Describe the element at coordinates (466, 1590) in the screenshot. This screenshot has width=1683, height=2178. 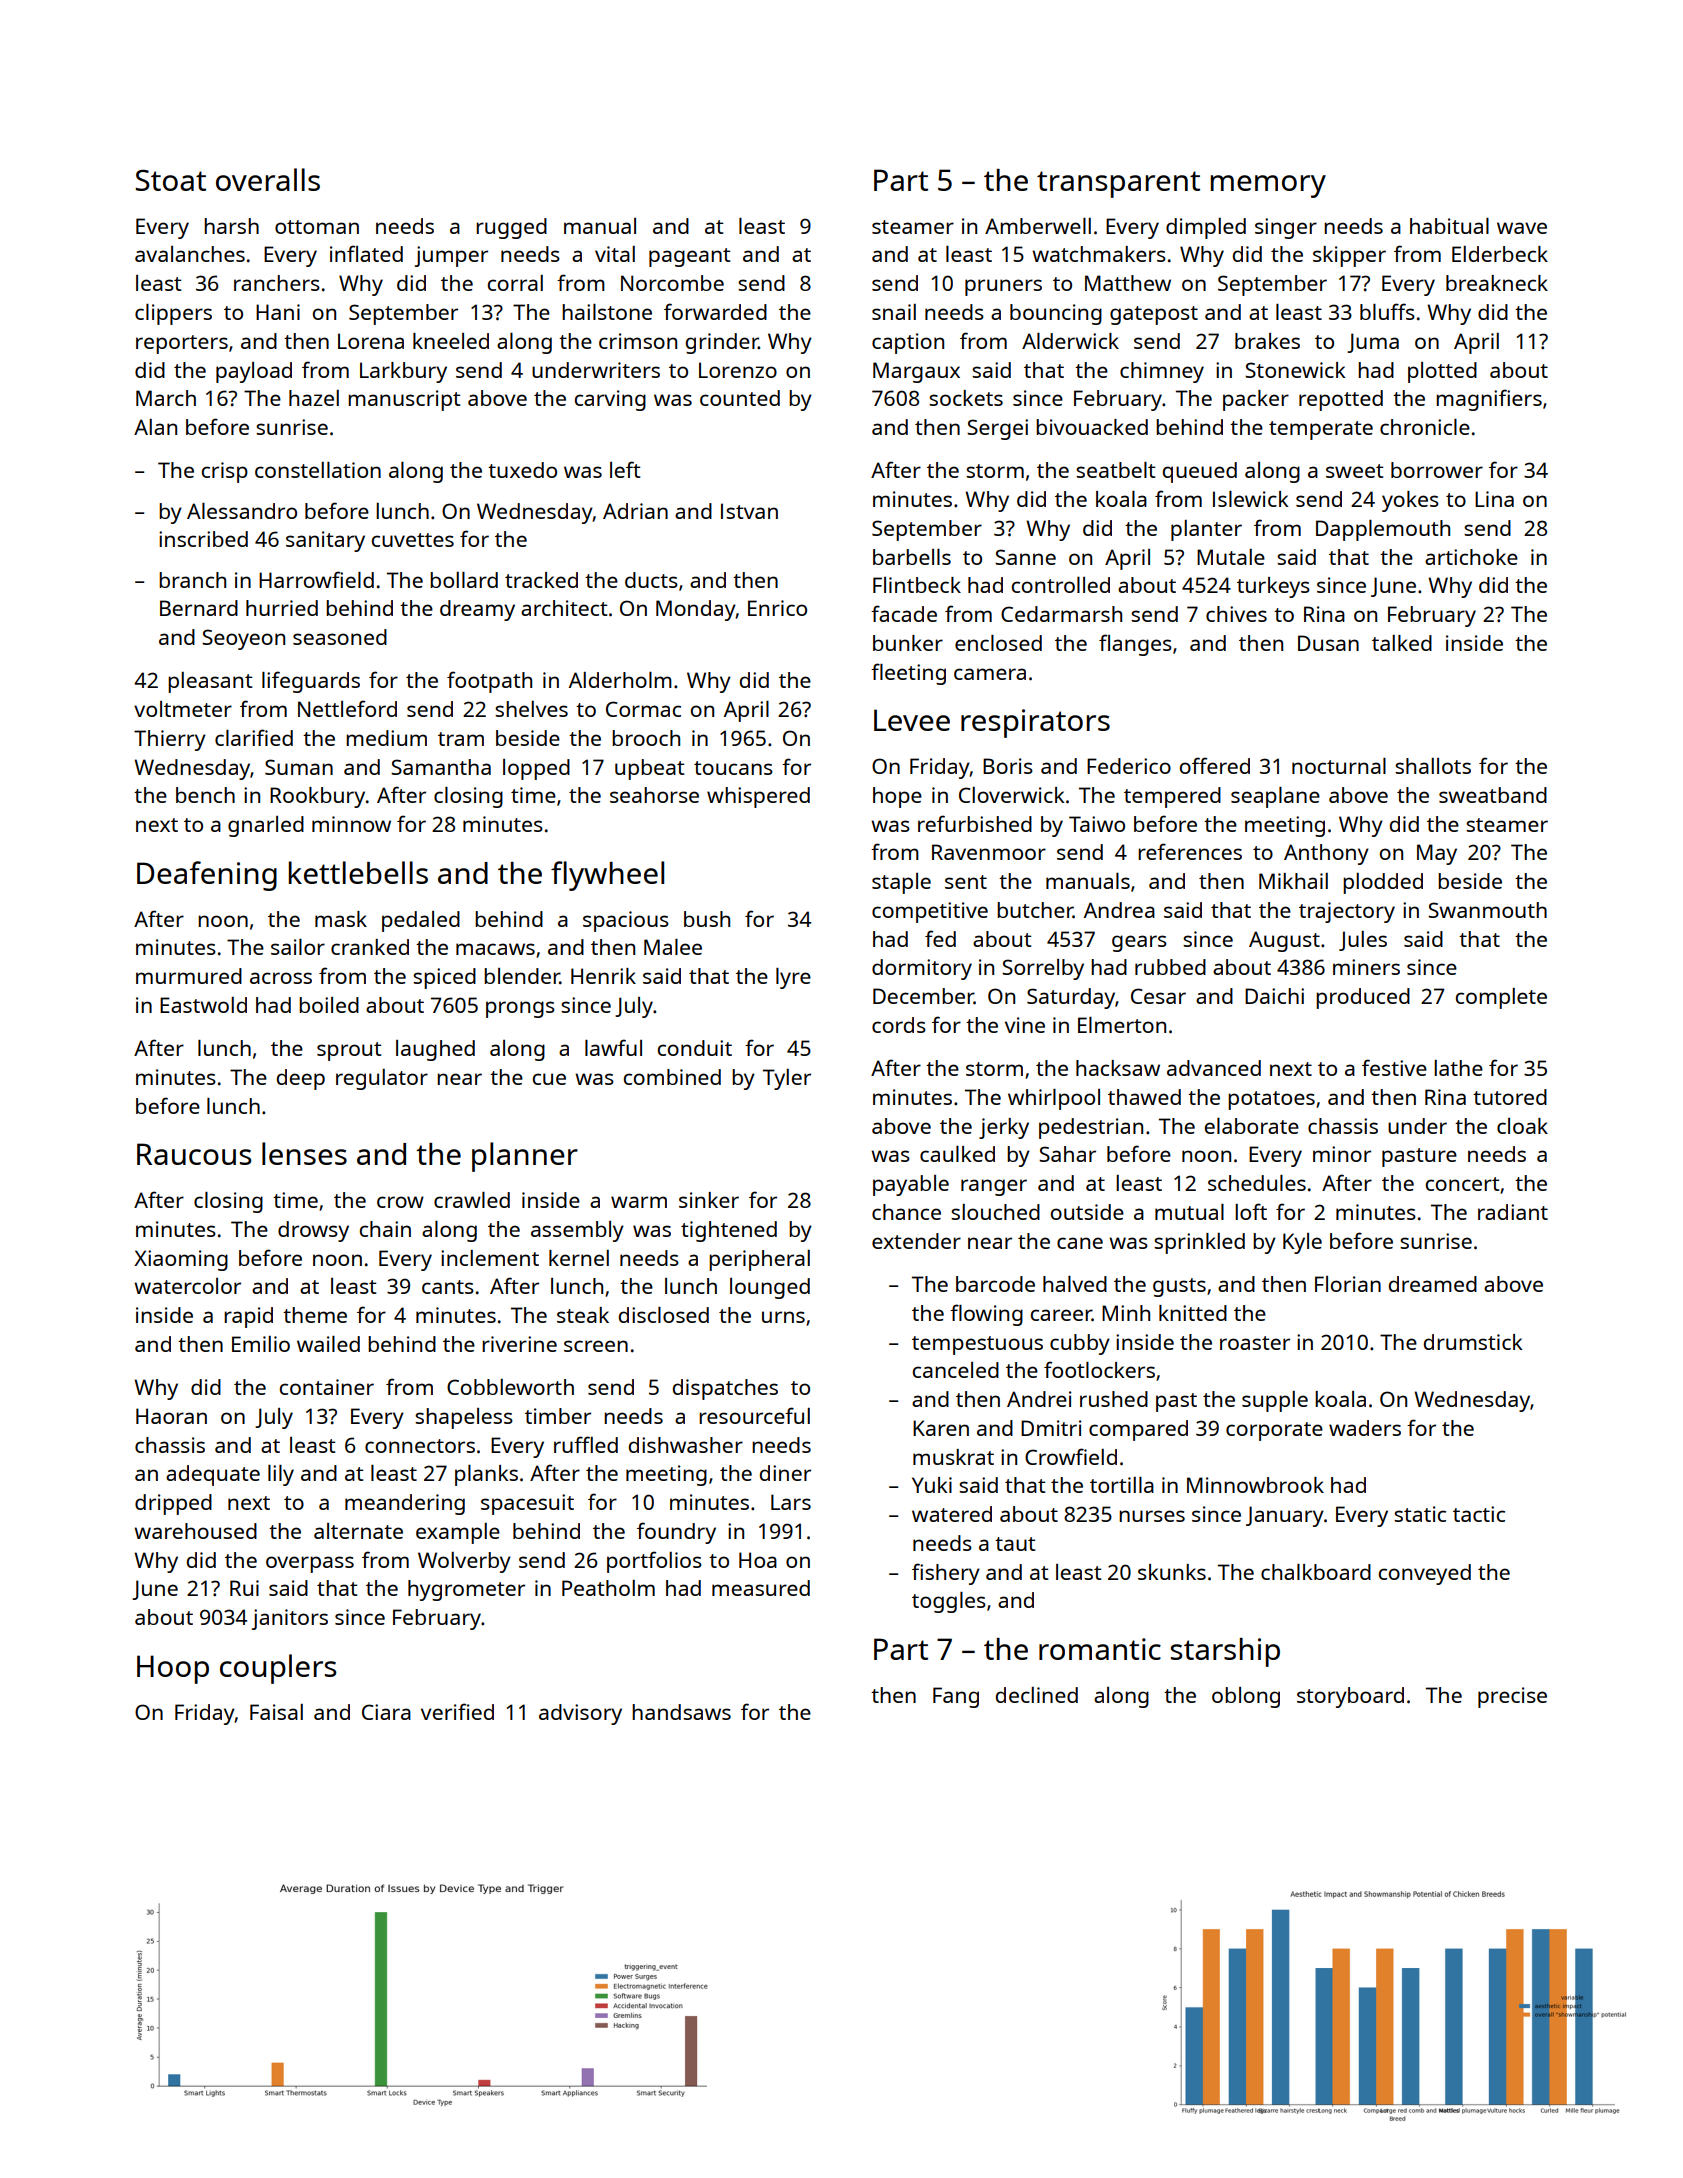
I see `hygrometer` at that location.
